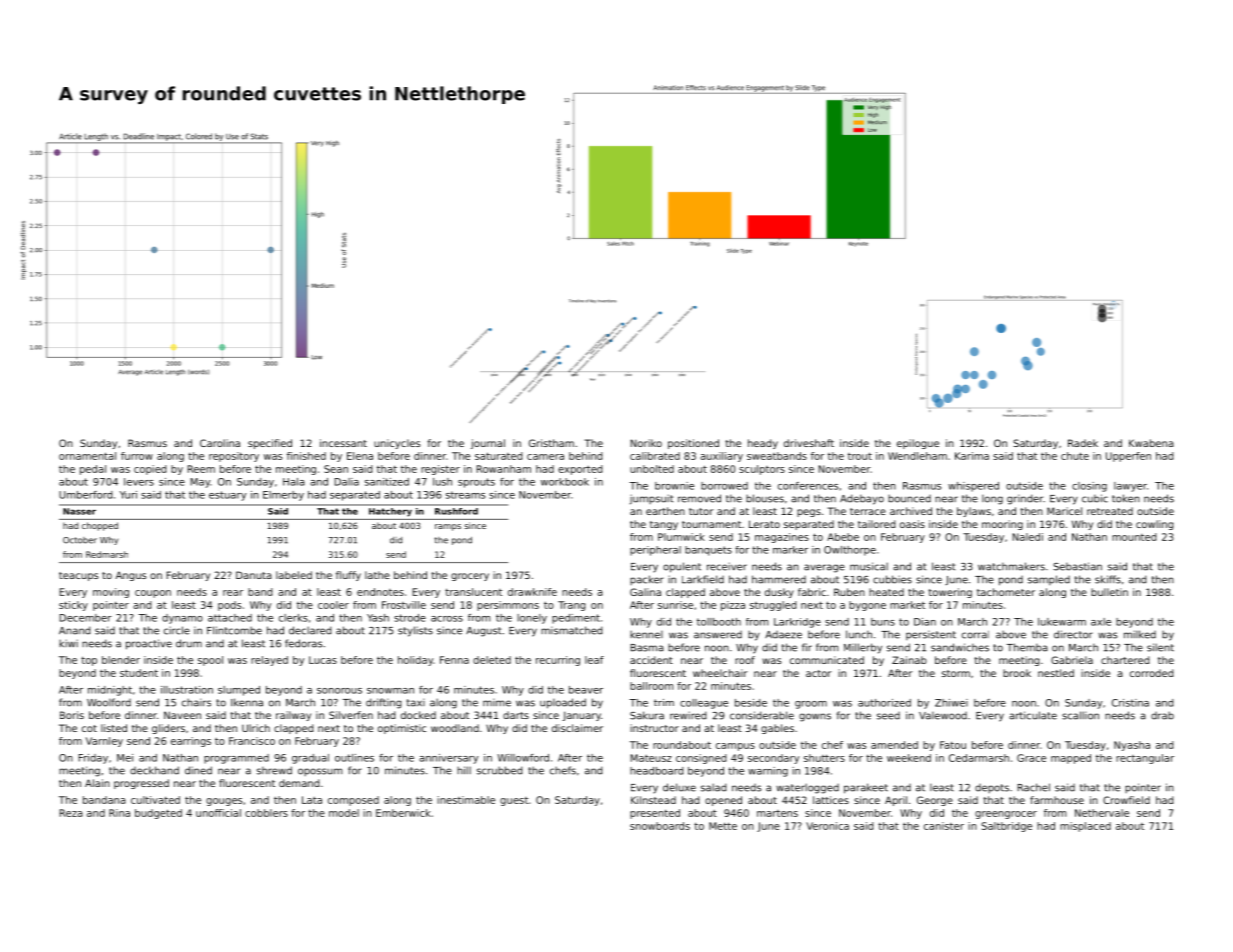 The image size is (1233, 952). I want to click on sprouts, so click(476, 483).
